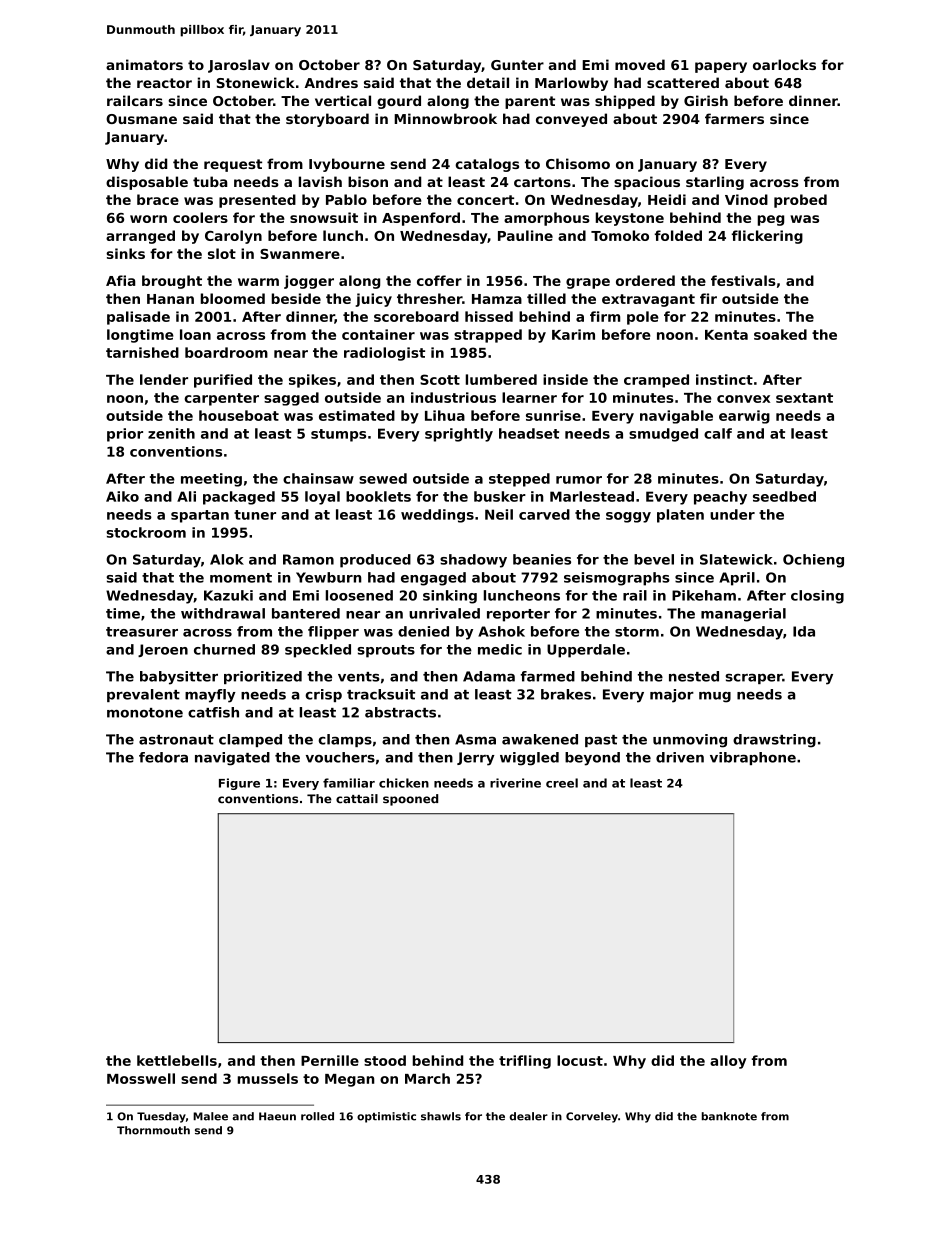 The image size is (952, 1233). Describe the element at coordinates (784, 64) in the document. I see `oarlocks` at that location.
